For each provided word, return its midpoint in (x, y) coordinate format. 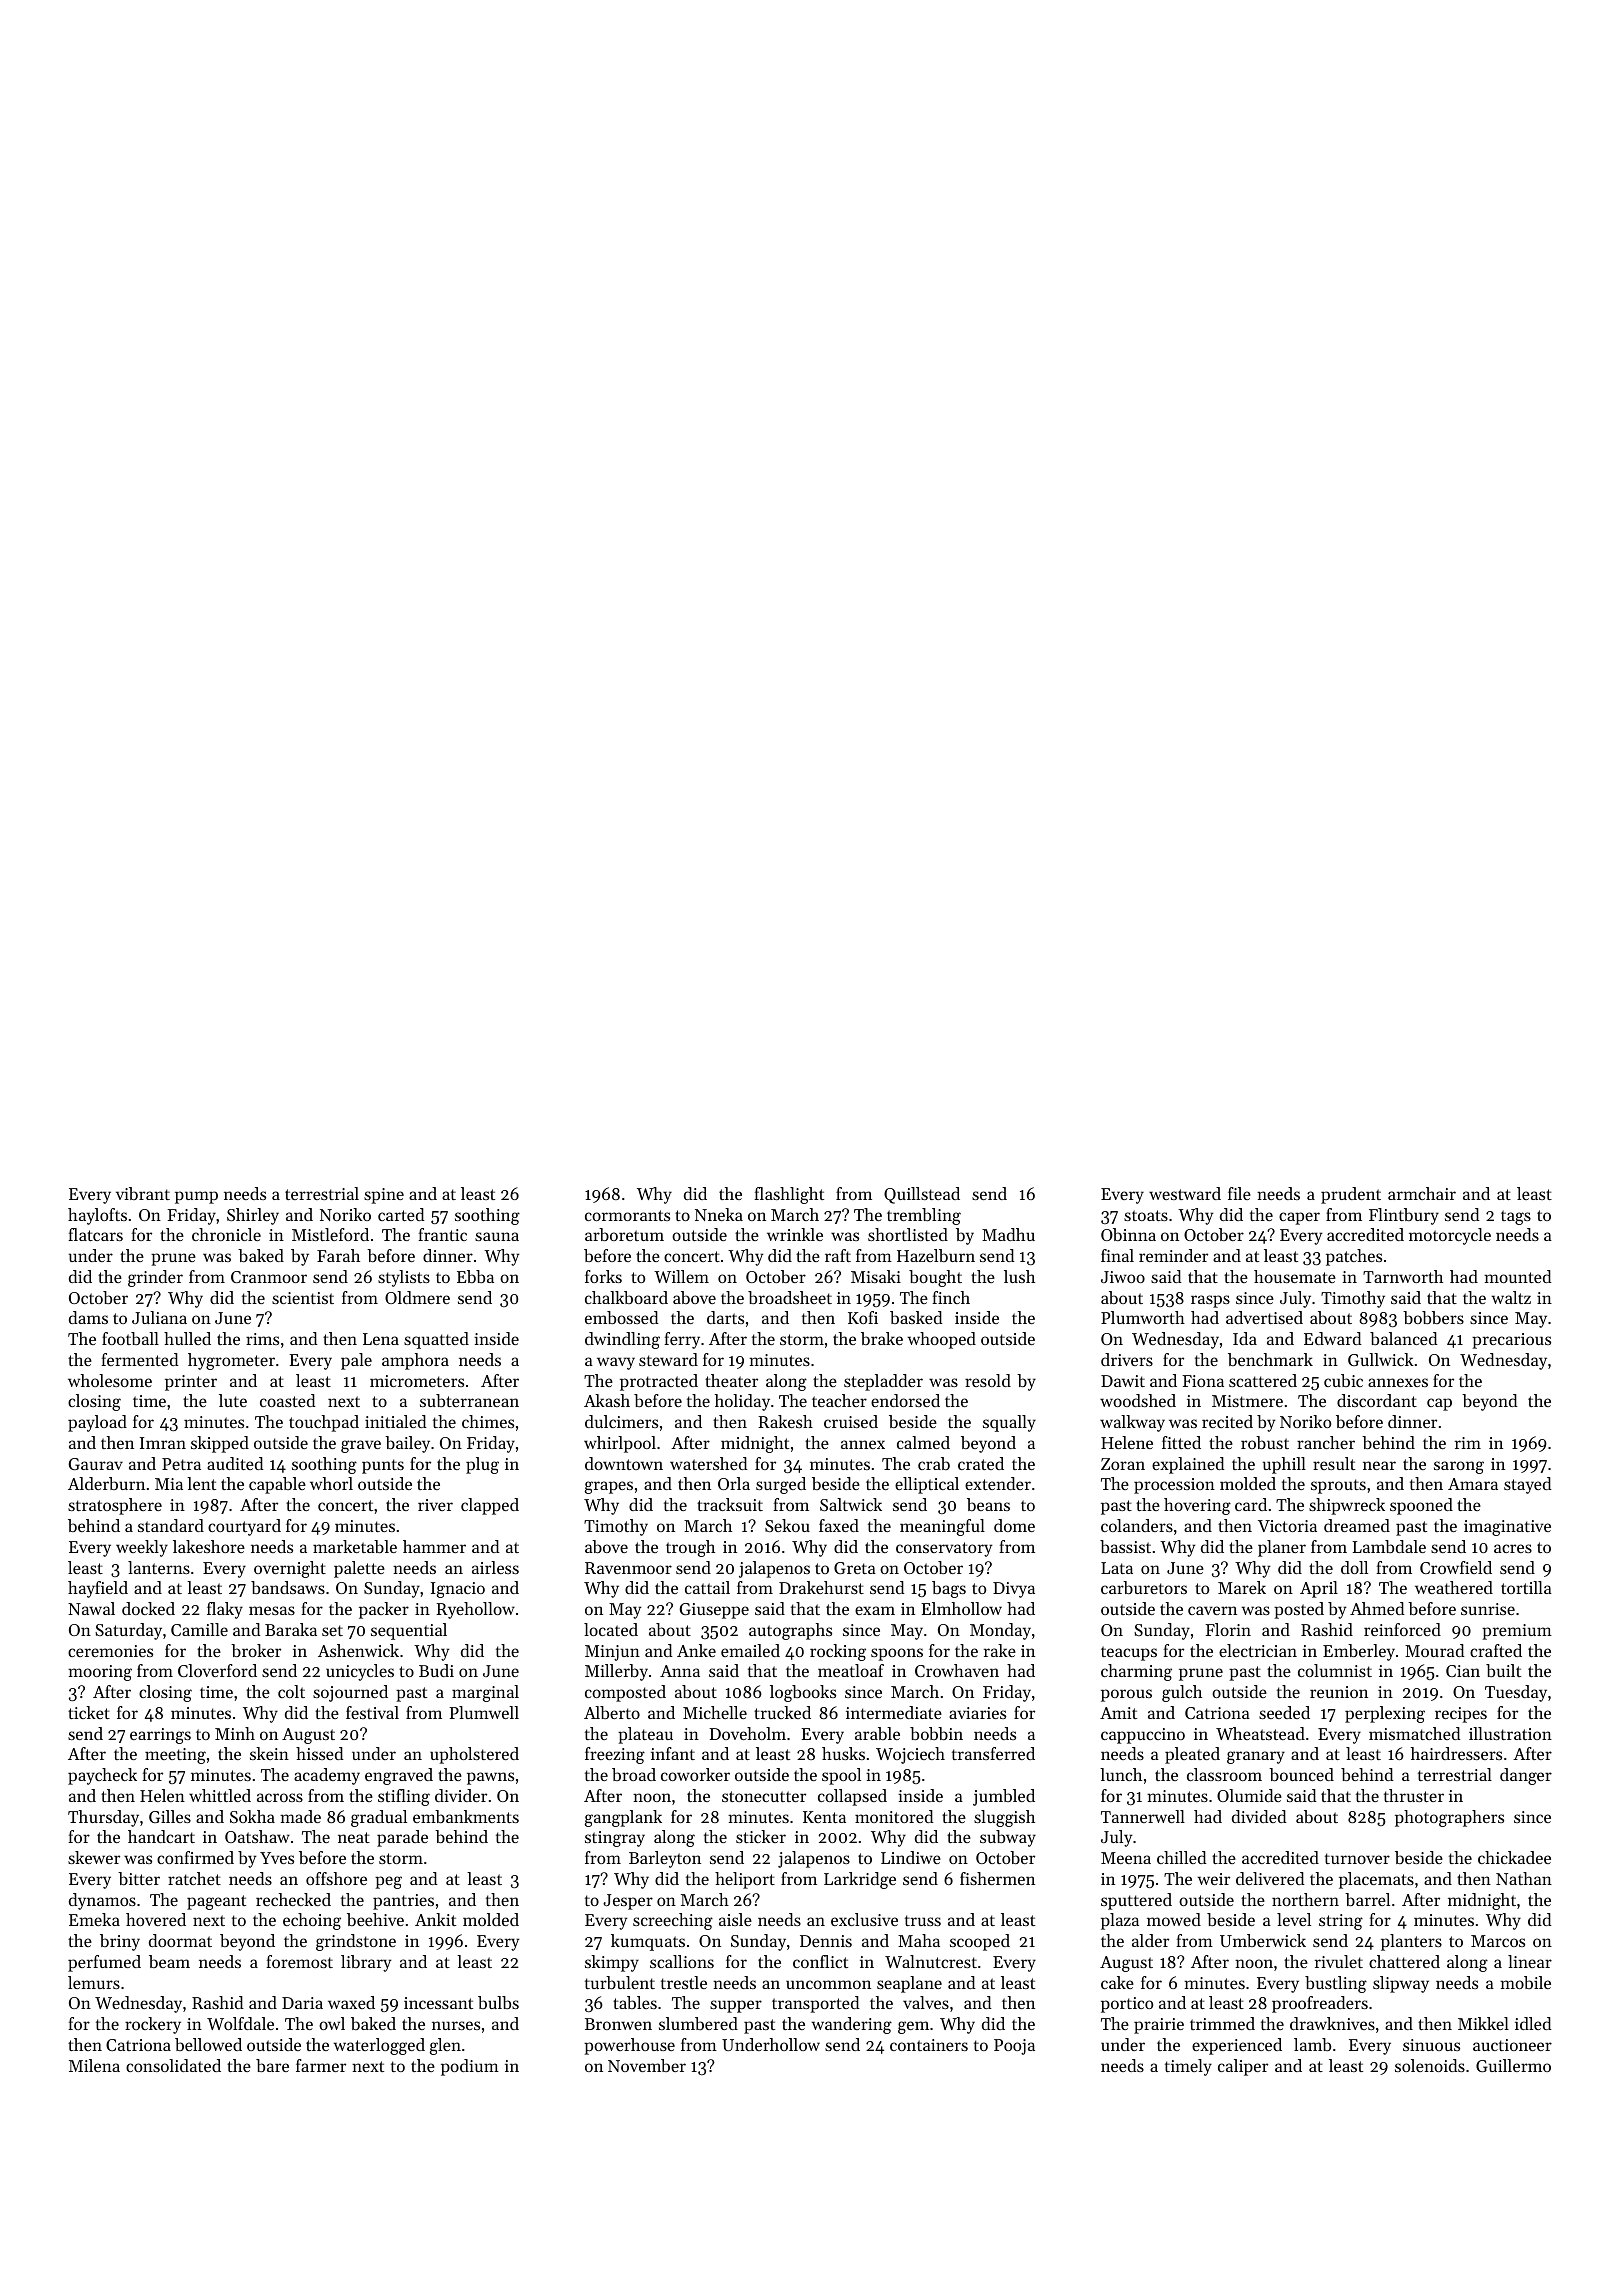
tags (1516, 1217)
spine (384, 1196)
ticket (89, 1712)
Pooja (1014, 2047)
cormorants (627, 1215)
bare (272, 2065)
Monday (1000, 1631)
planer (1282, 1548)
